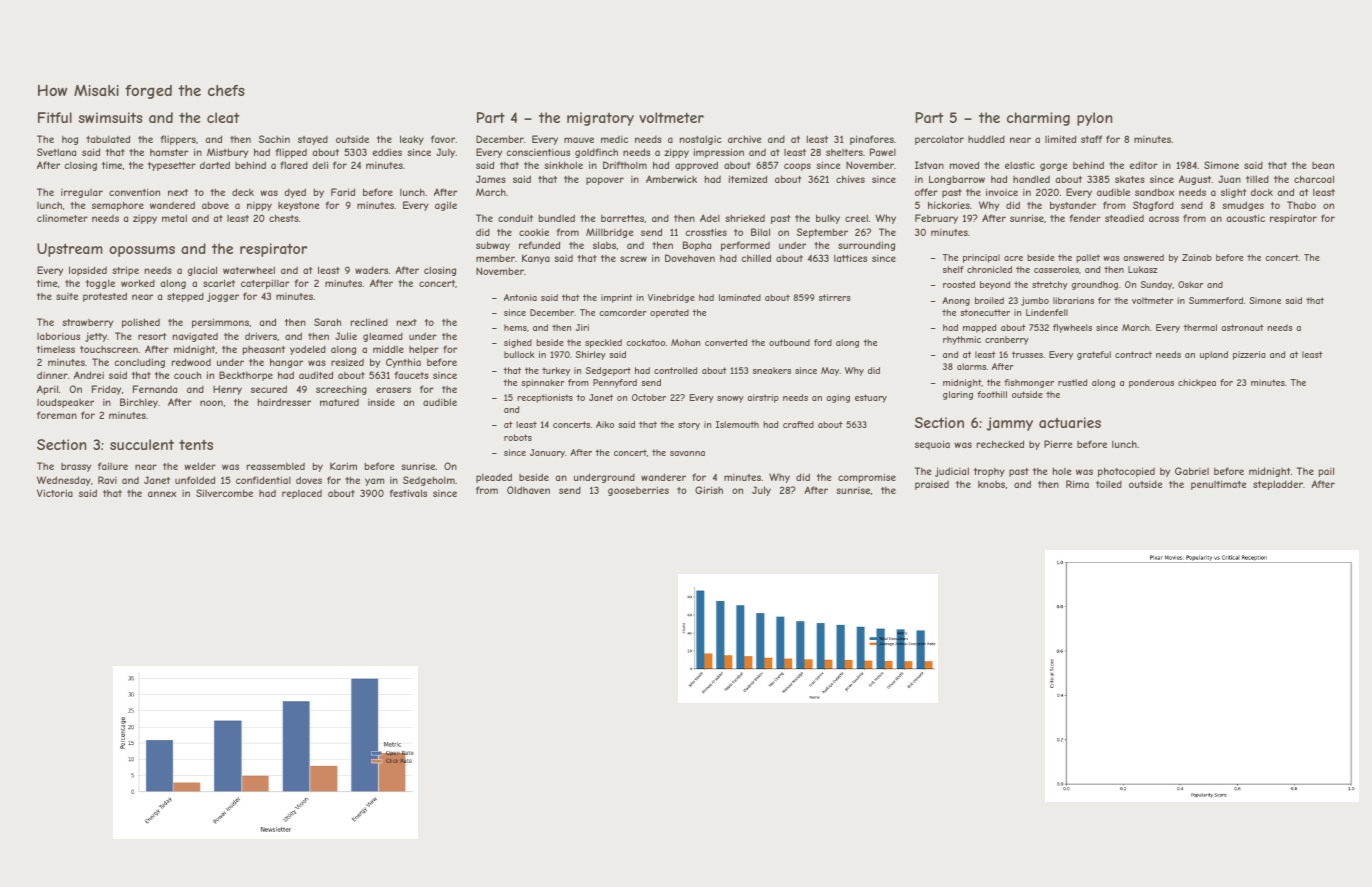 The height and width of the screenshot is (887, 1372). What do you see at coordinates (302, 494) in the screenshot?
I see `replaced` at bounding box center [302, 494].
